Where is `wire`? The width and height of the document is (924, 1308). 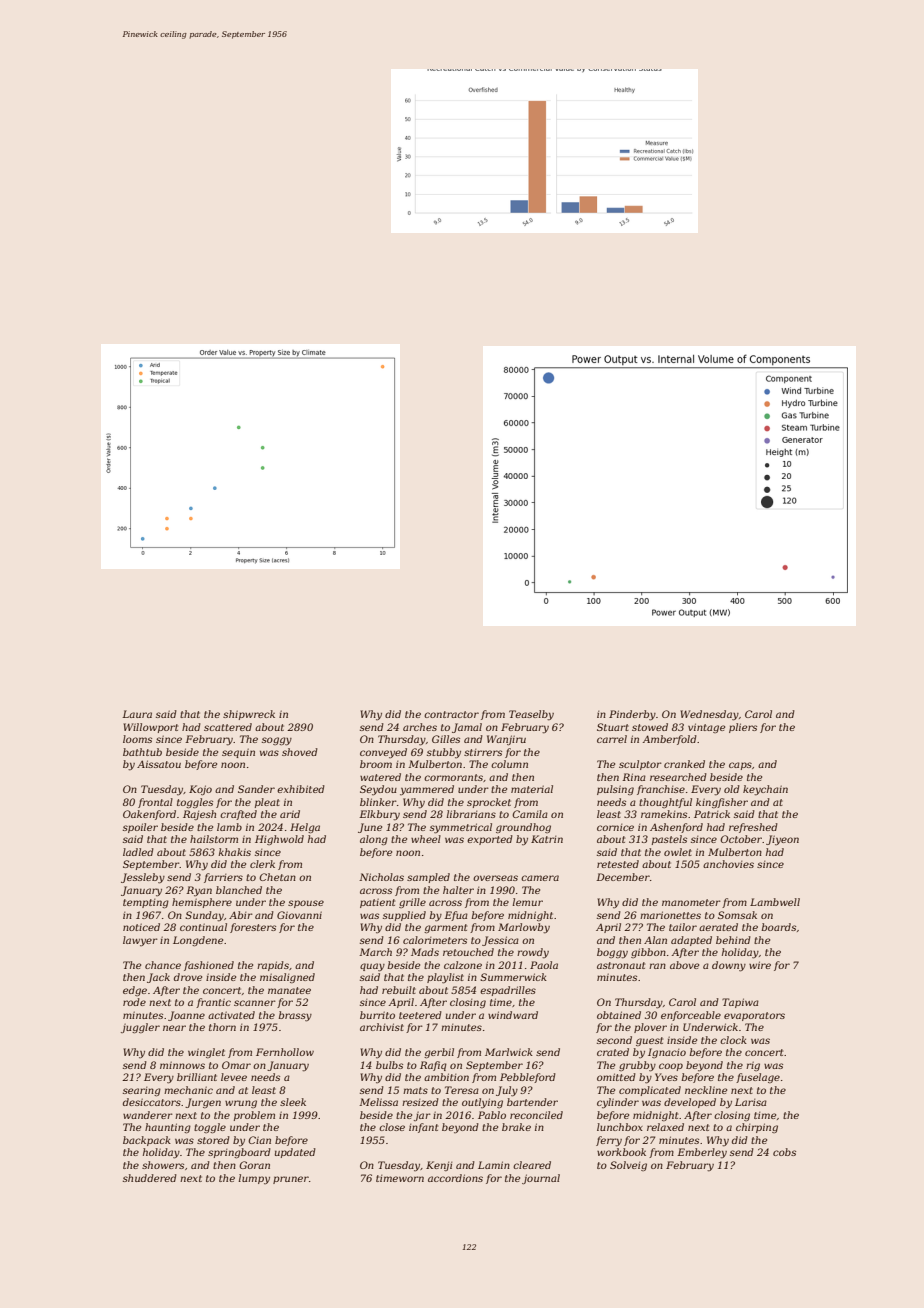
wire is located at coordinates (760, 965).
